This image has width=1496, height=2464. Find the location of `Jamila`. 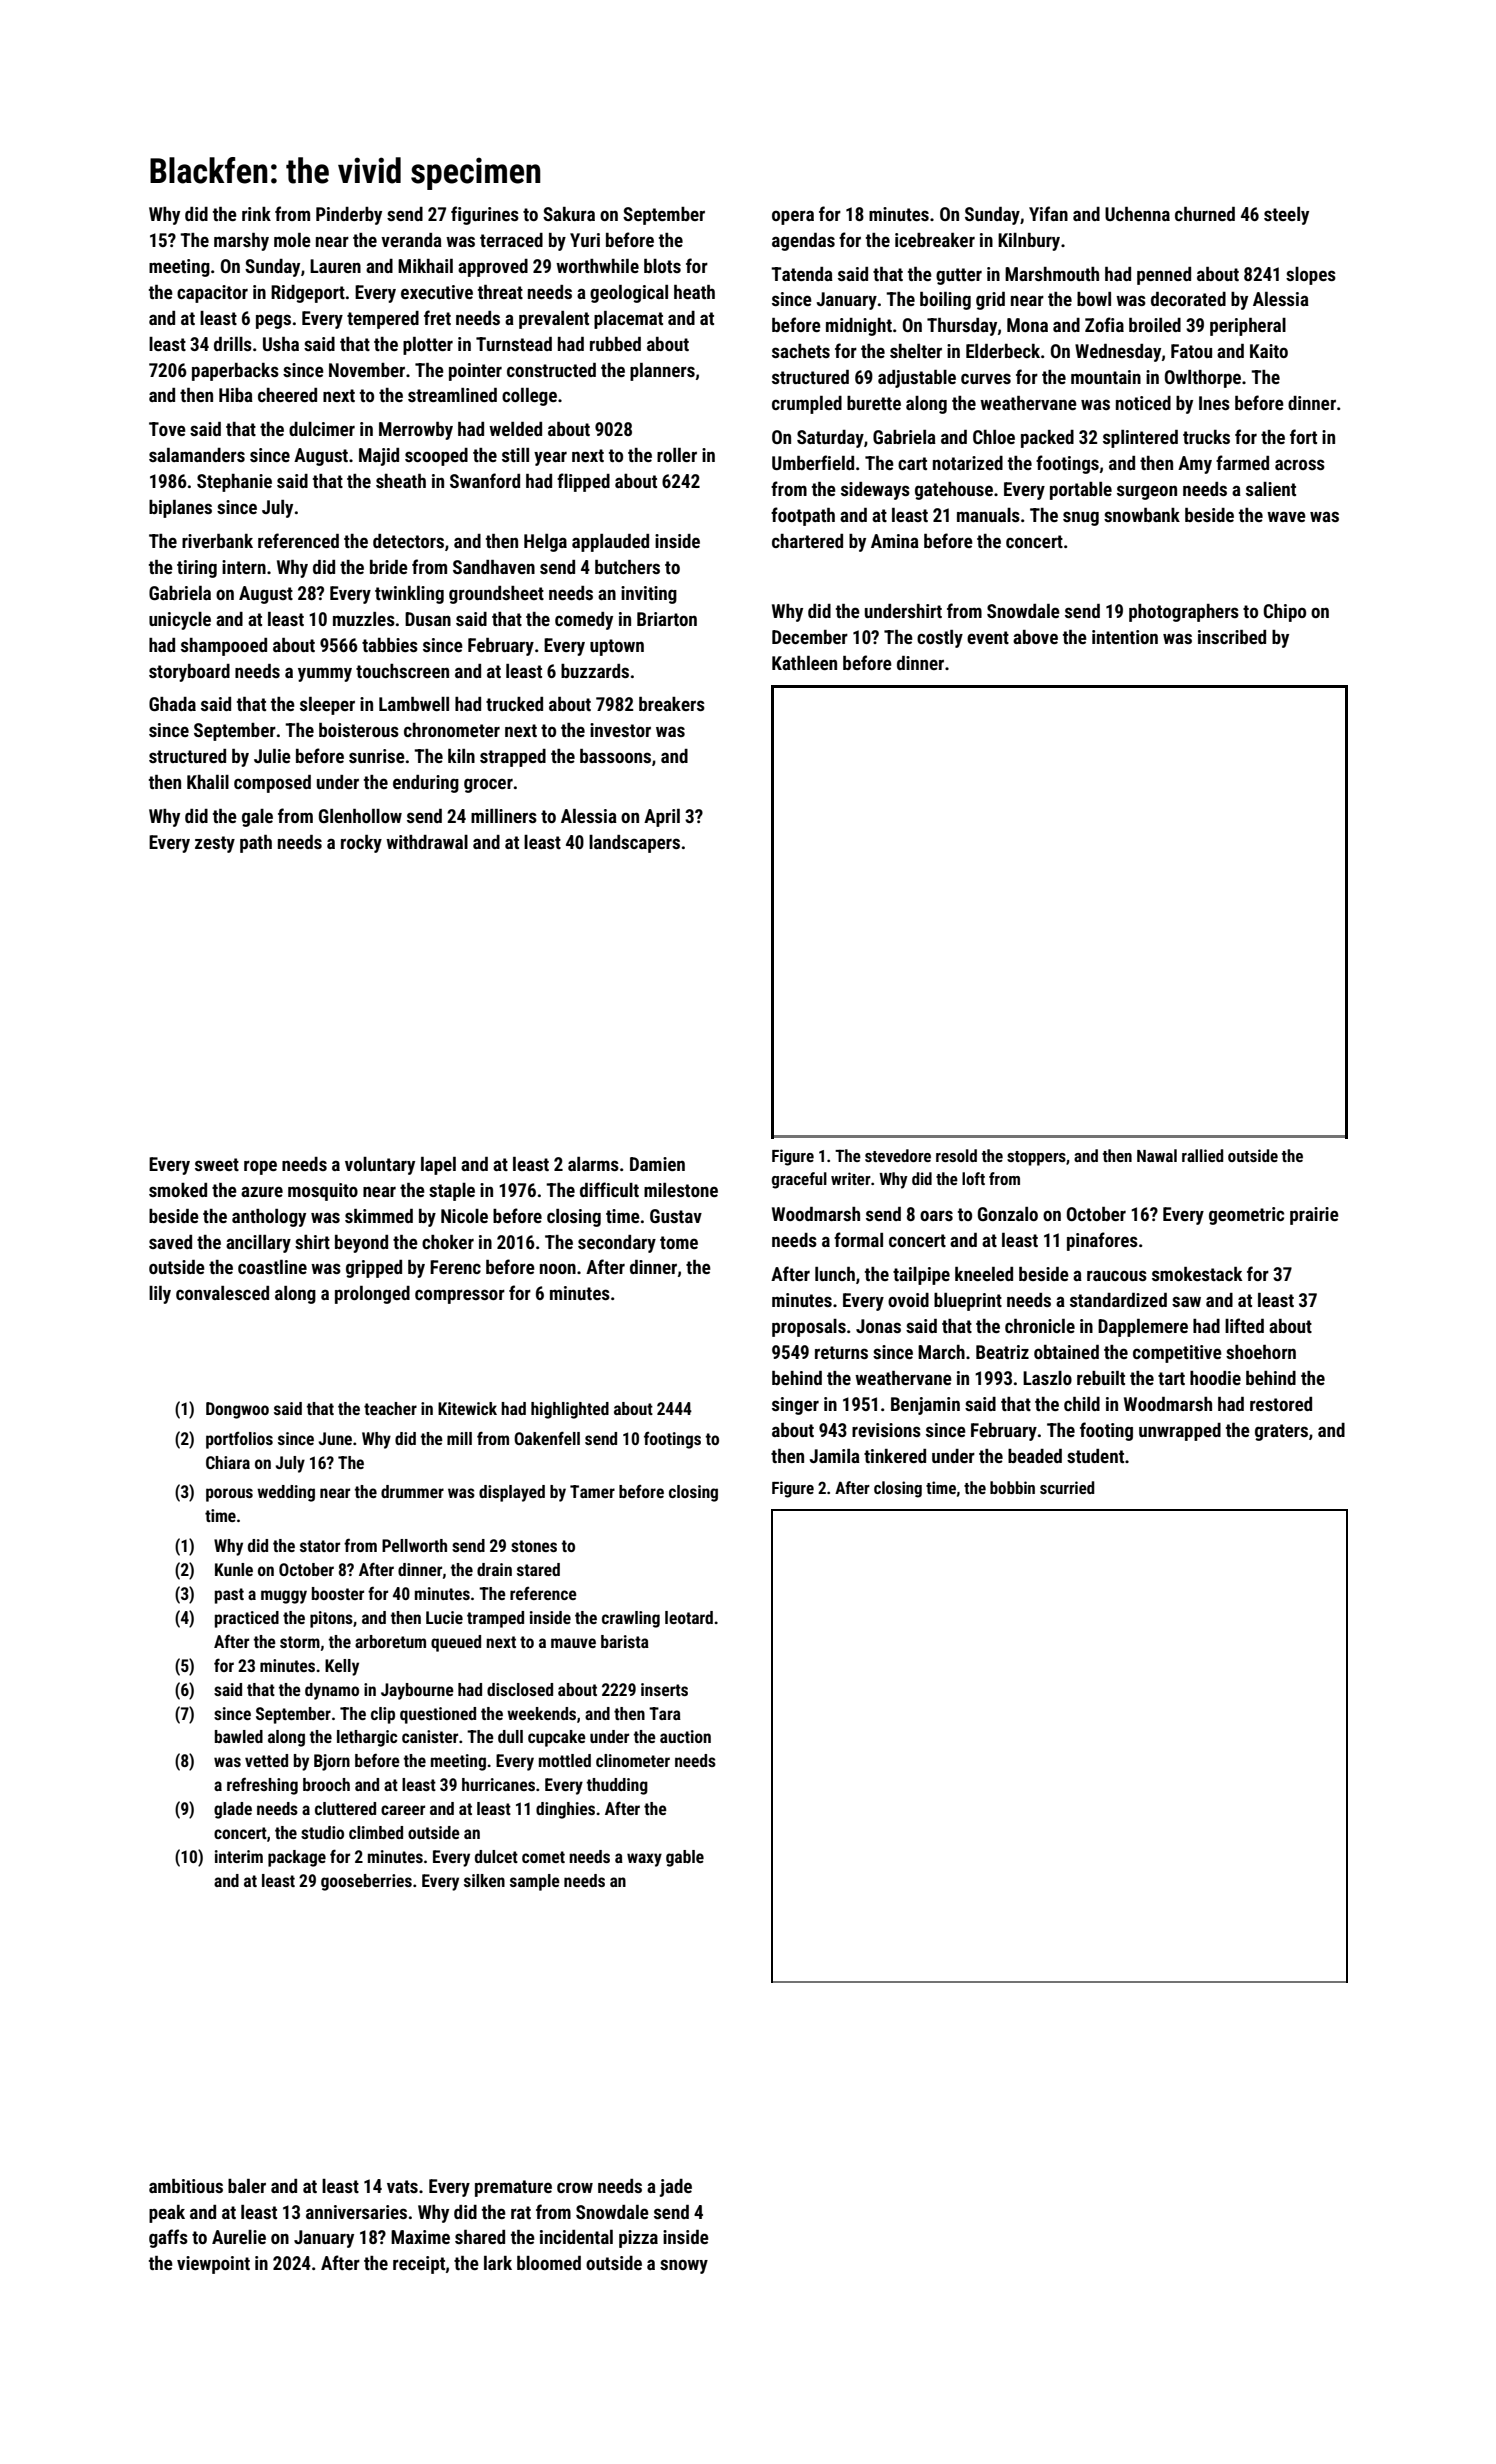

Jamila is located at coordinates (834, 1456).
